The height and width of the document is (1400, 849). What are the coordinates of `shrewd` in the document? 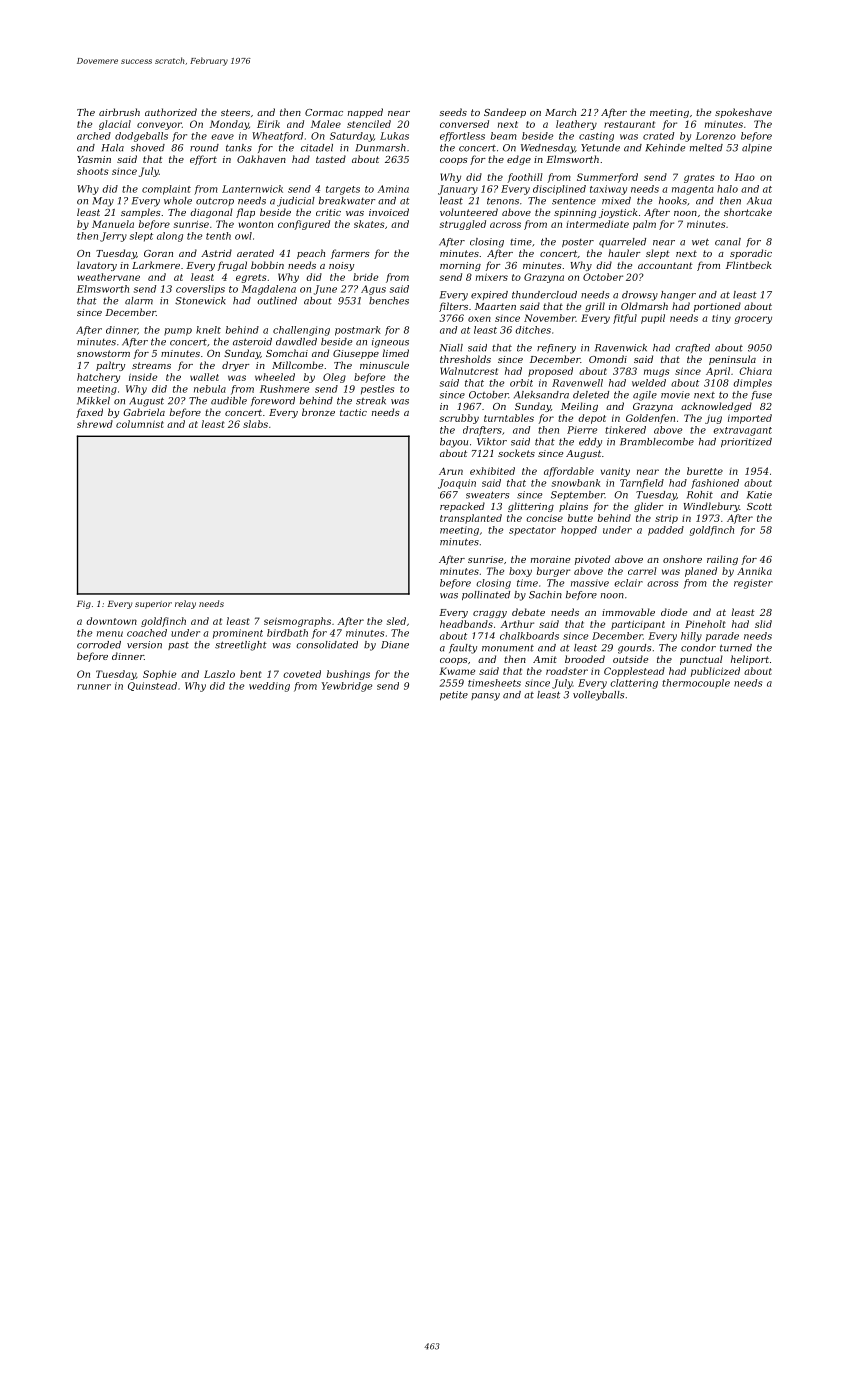 It's located at (95, 424).
